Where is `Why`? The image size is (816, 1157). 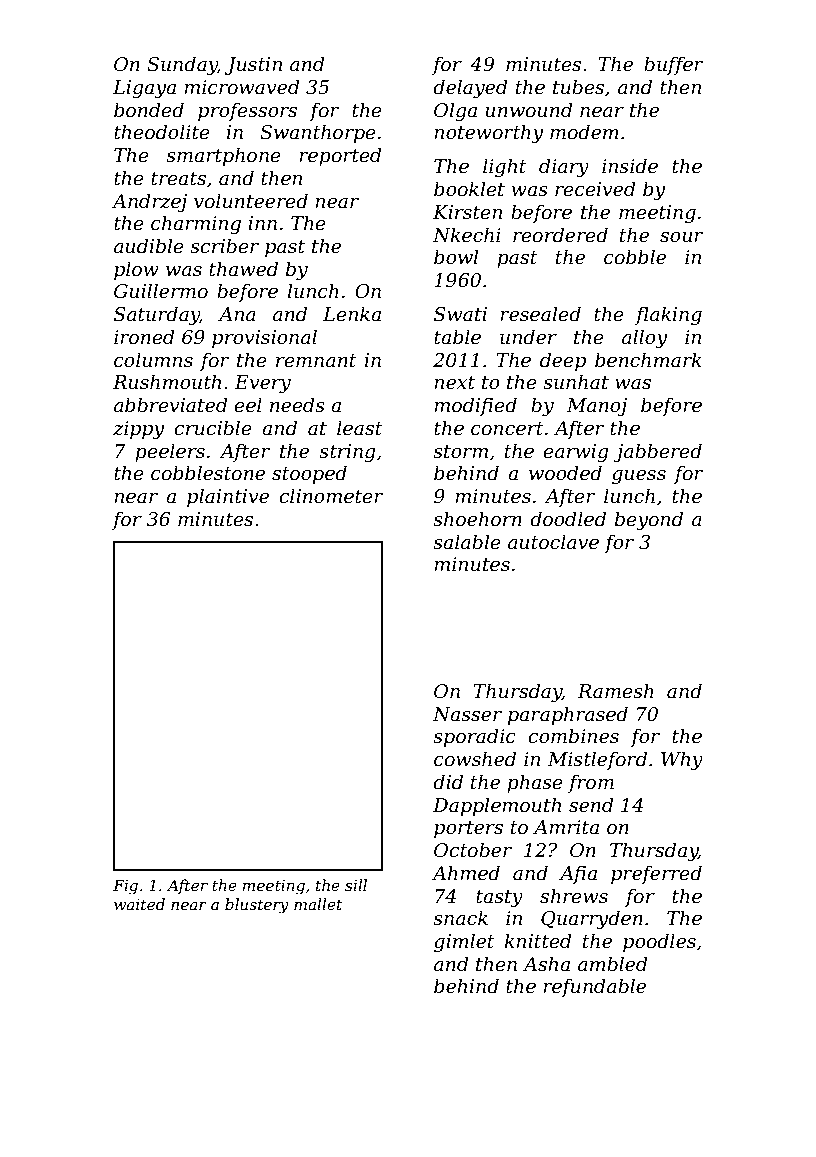 Why is located at coordinates (682, 760).
